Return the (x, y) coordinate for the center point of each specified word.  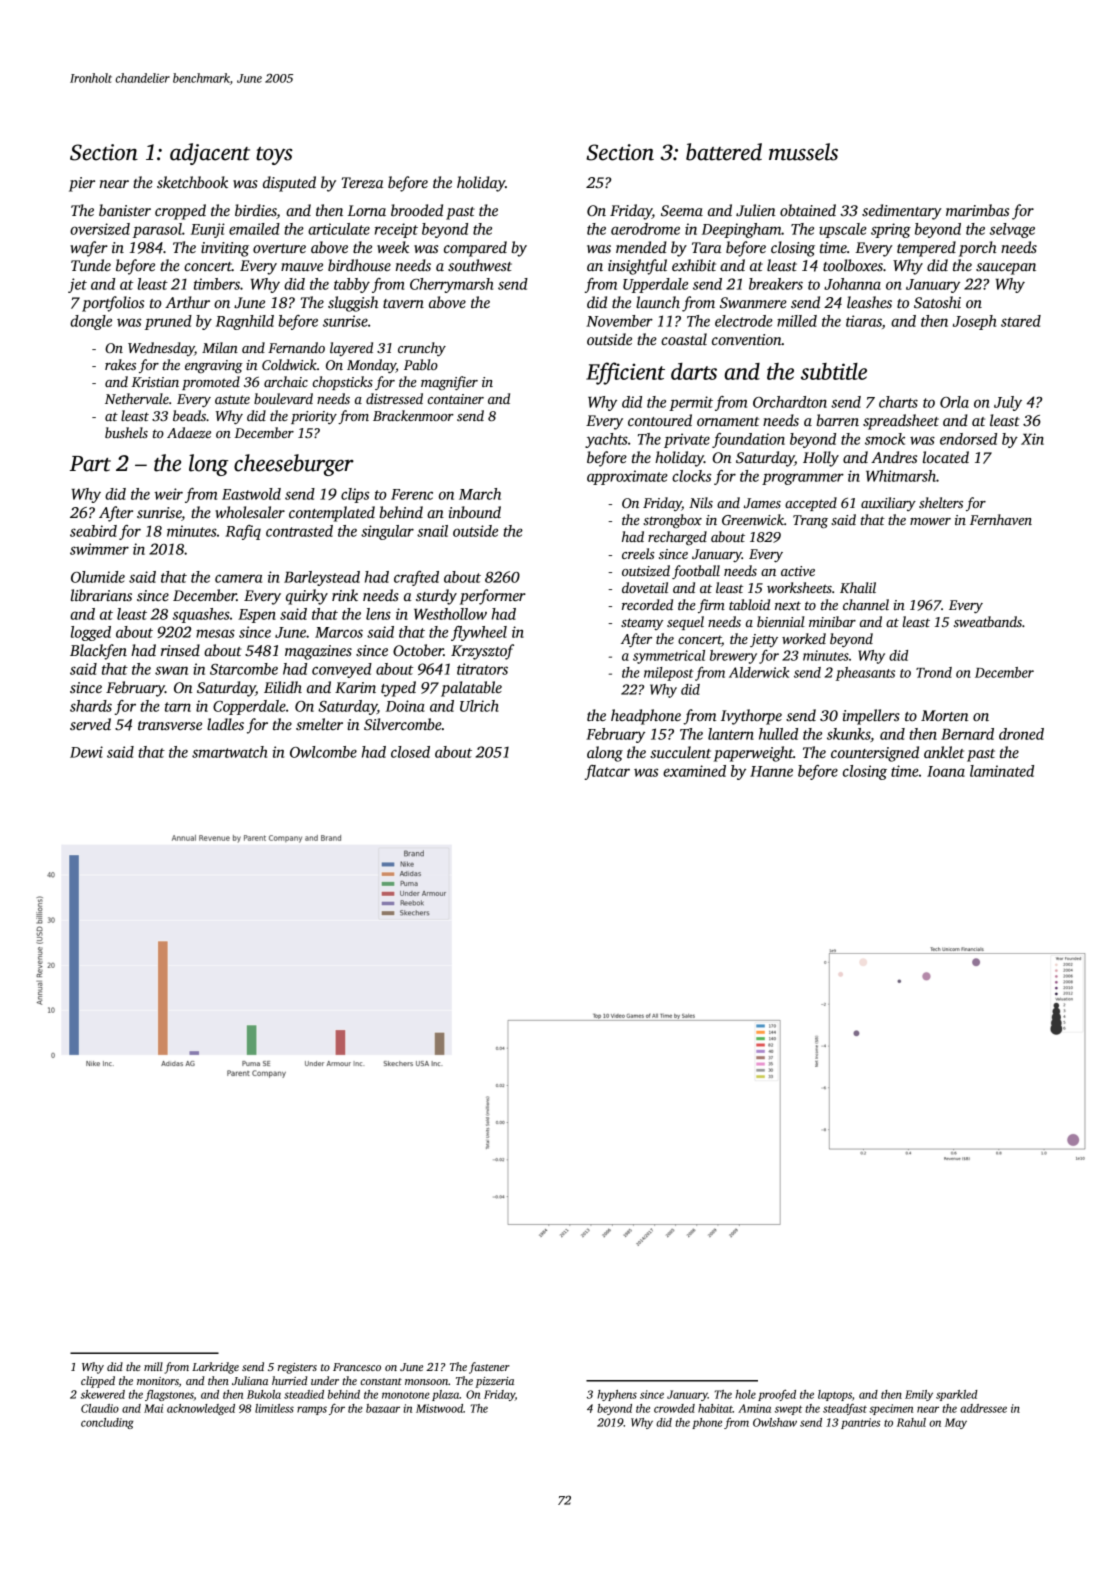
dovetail (645, 587)
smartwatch (229, 752)
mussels (803, 152)
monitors (158, 1381)
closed (410, 752)
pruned (168, 322)
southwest (480, 265)
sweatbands (988, 621)
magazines (318, 652)
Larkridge (215, 1368)
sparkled (957, 1395)
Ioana (946, 771)
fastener (489, 1368)
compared (475, 249)
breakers (776, 284)
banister (125, 210)
